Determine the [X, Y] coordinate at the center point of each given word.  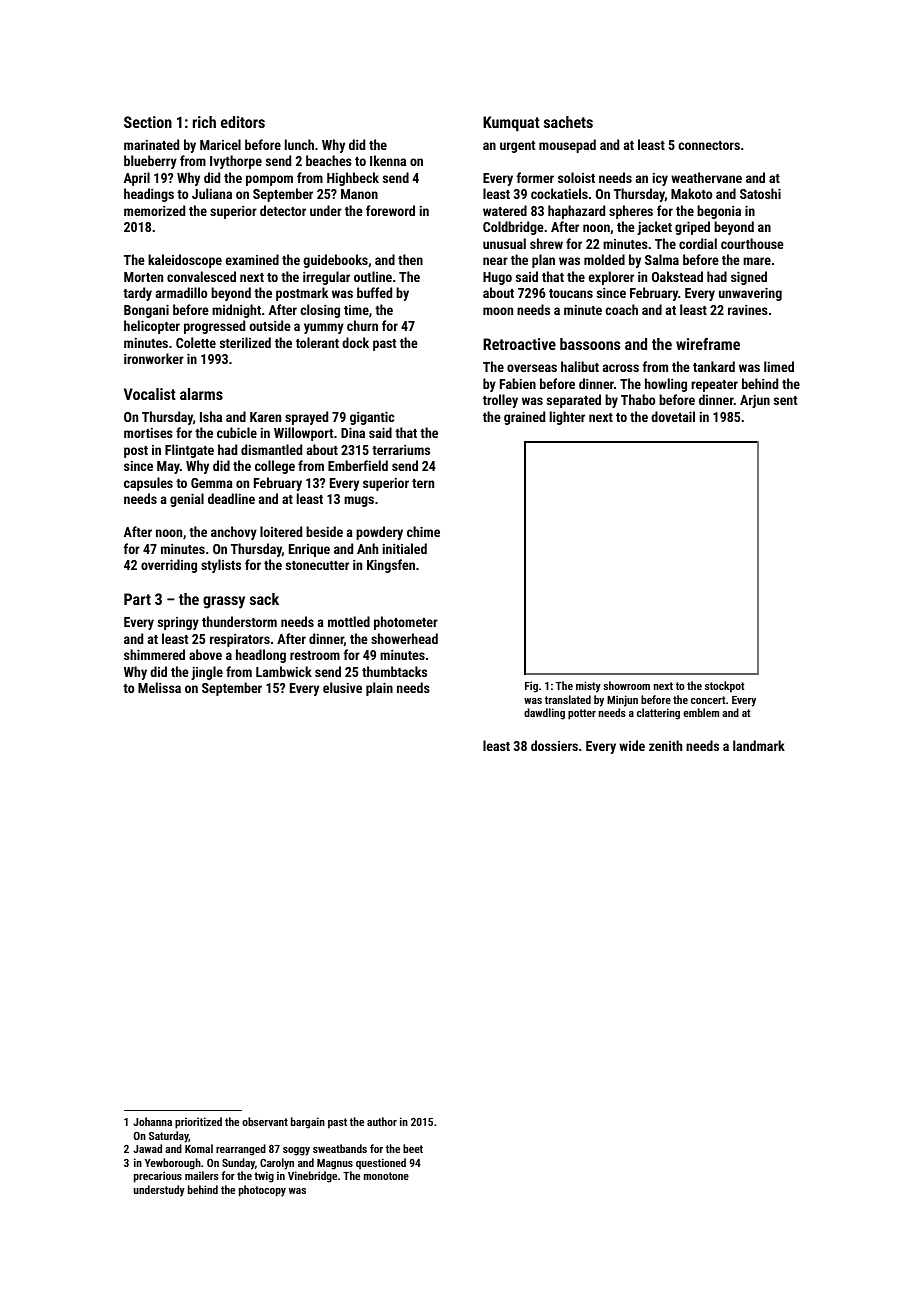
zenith [665, 745]
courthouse [752, 243]
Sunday [238, 1164]
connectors [709, 145]
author [382, 1121]
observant [265, 1121]
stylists [221, 566]
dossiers [554, 745]
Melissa [159, 687]
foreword [390, 210]
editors [243, 122]
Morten [143, 277]
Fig [531, 687]
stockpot [725, 687]
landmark [759, 745]
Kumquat [511, 124]
